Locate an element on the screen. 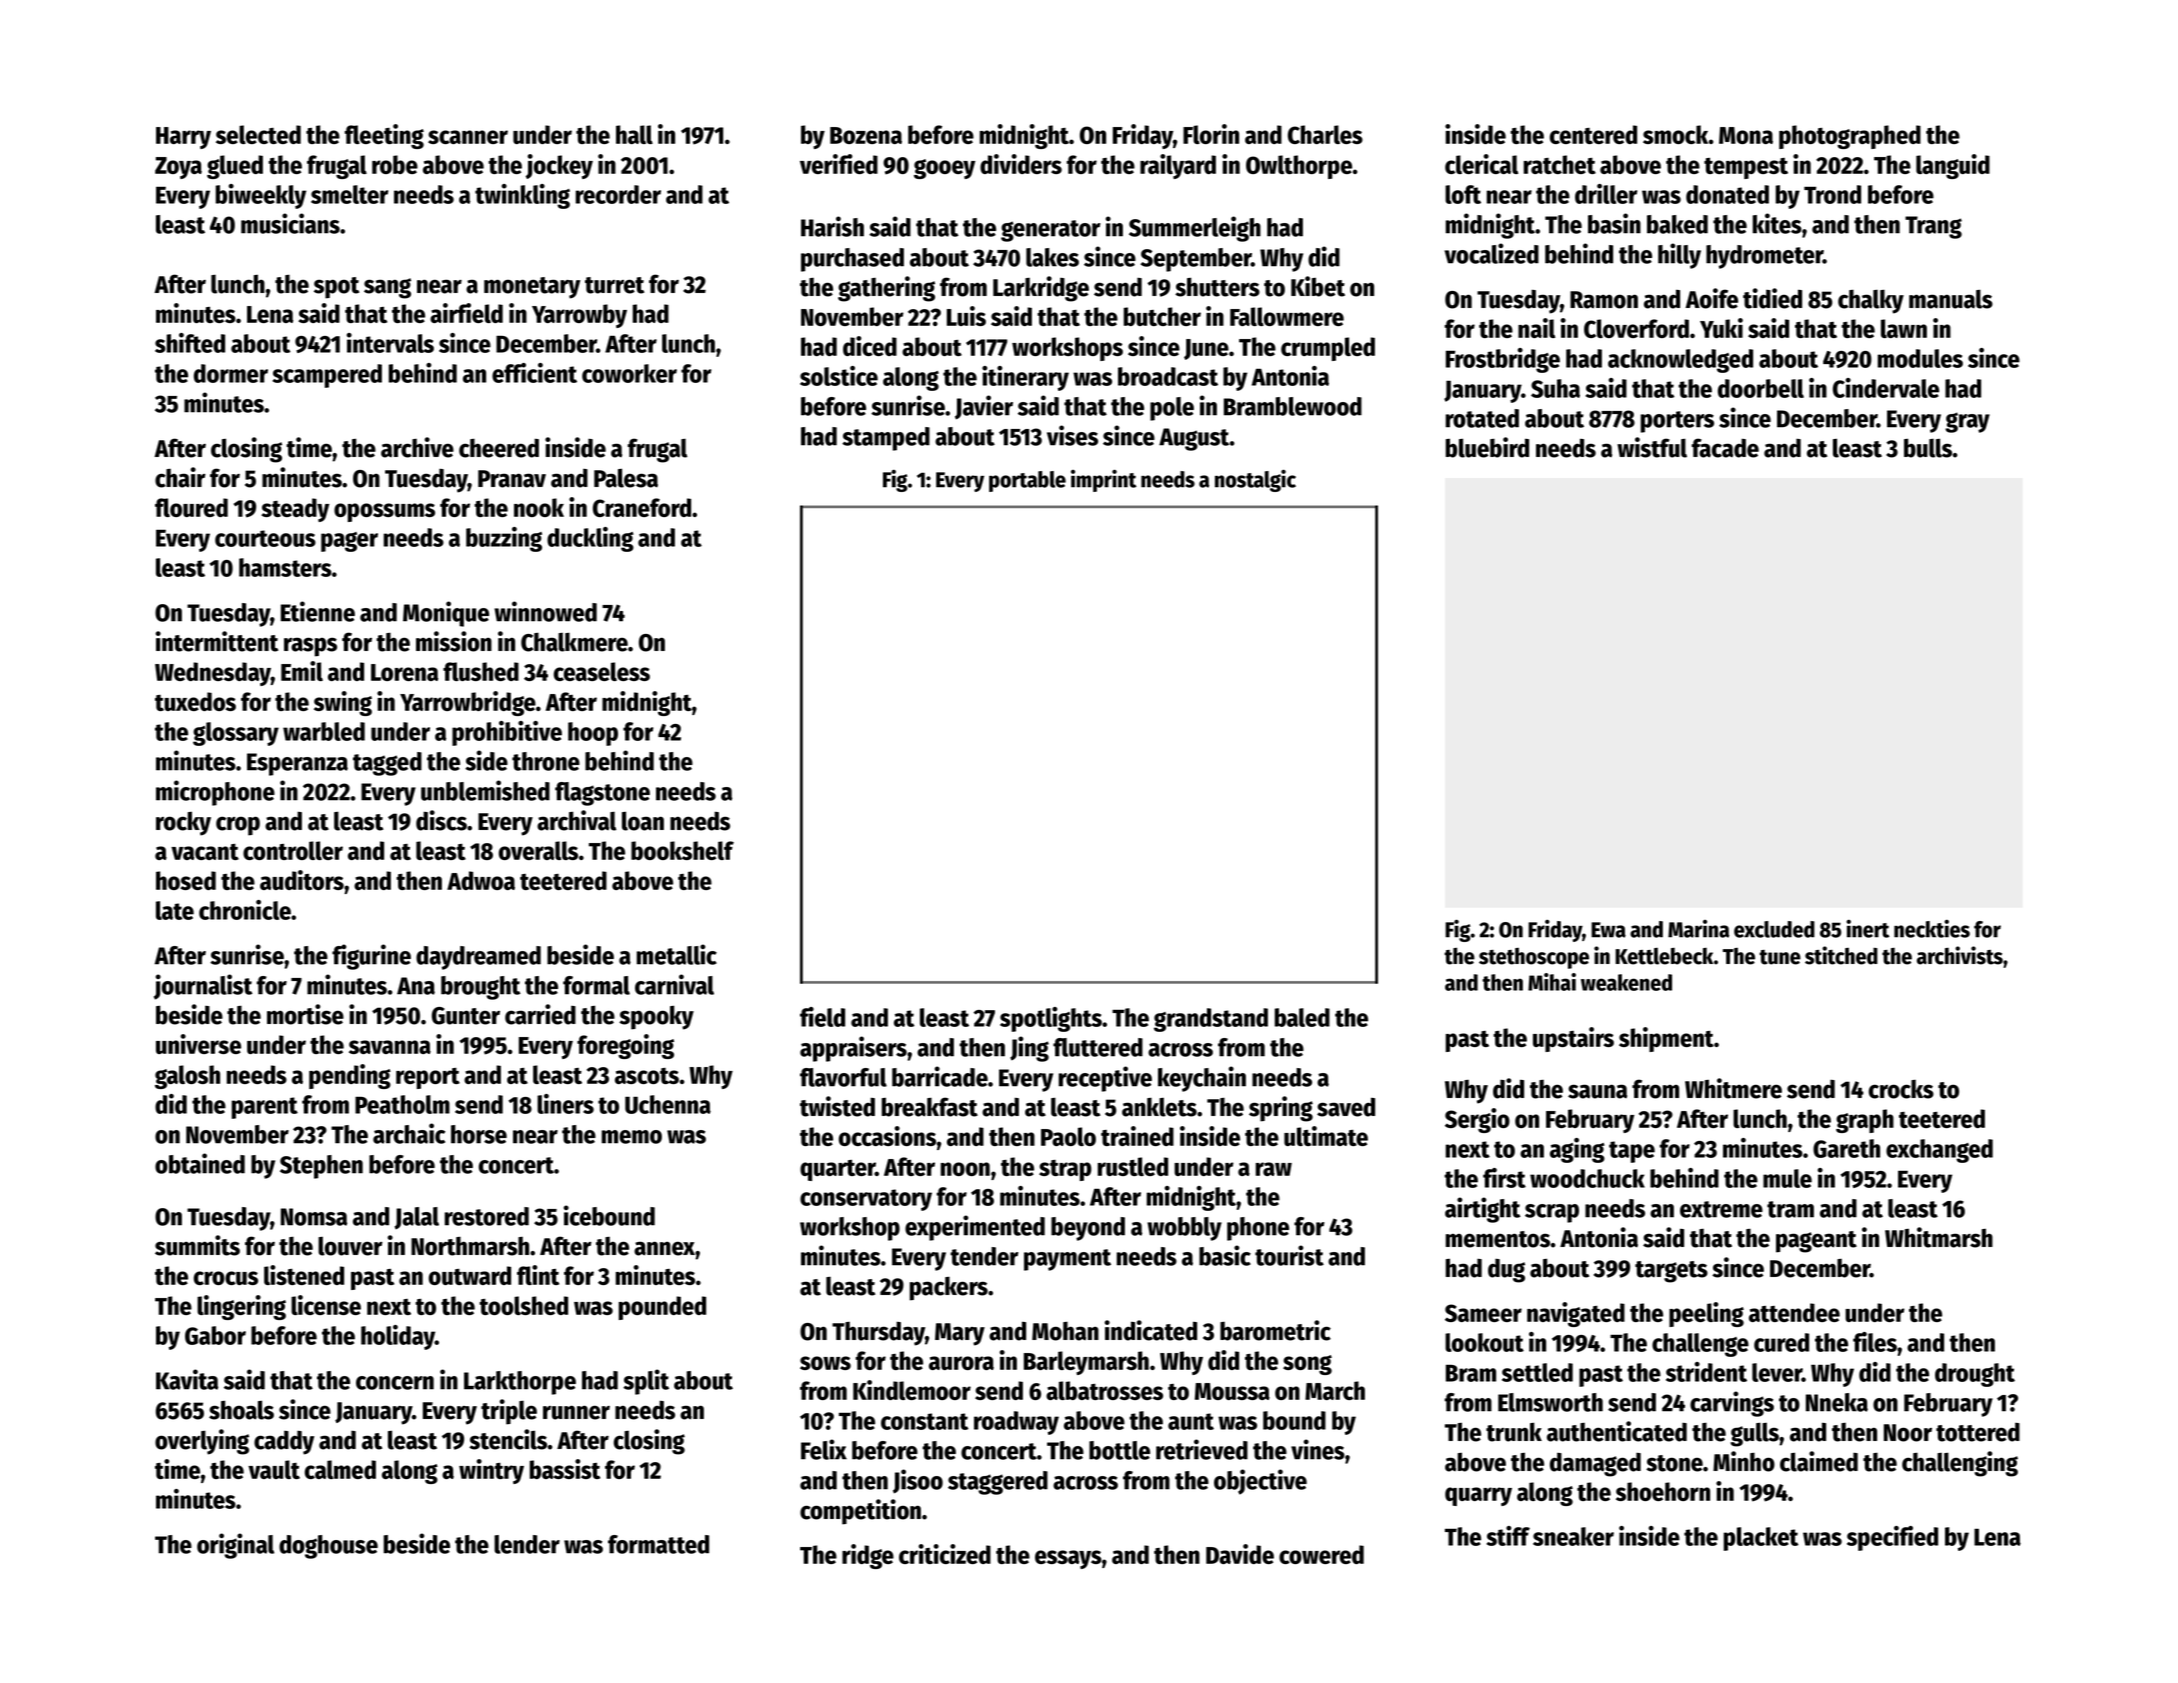 Image resolution: width=2178 pixels, height=1683 pixels. daydreamed is located at coordinates (478, 958).
